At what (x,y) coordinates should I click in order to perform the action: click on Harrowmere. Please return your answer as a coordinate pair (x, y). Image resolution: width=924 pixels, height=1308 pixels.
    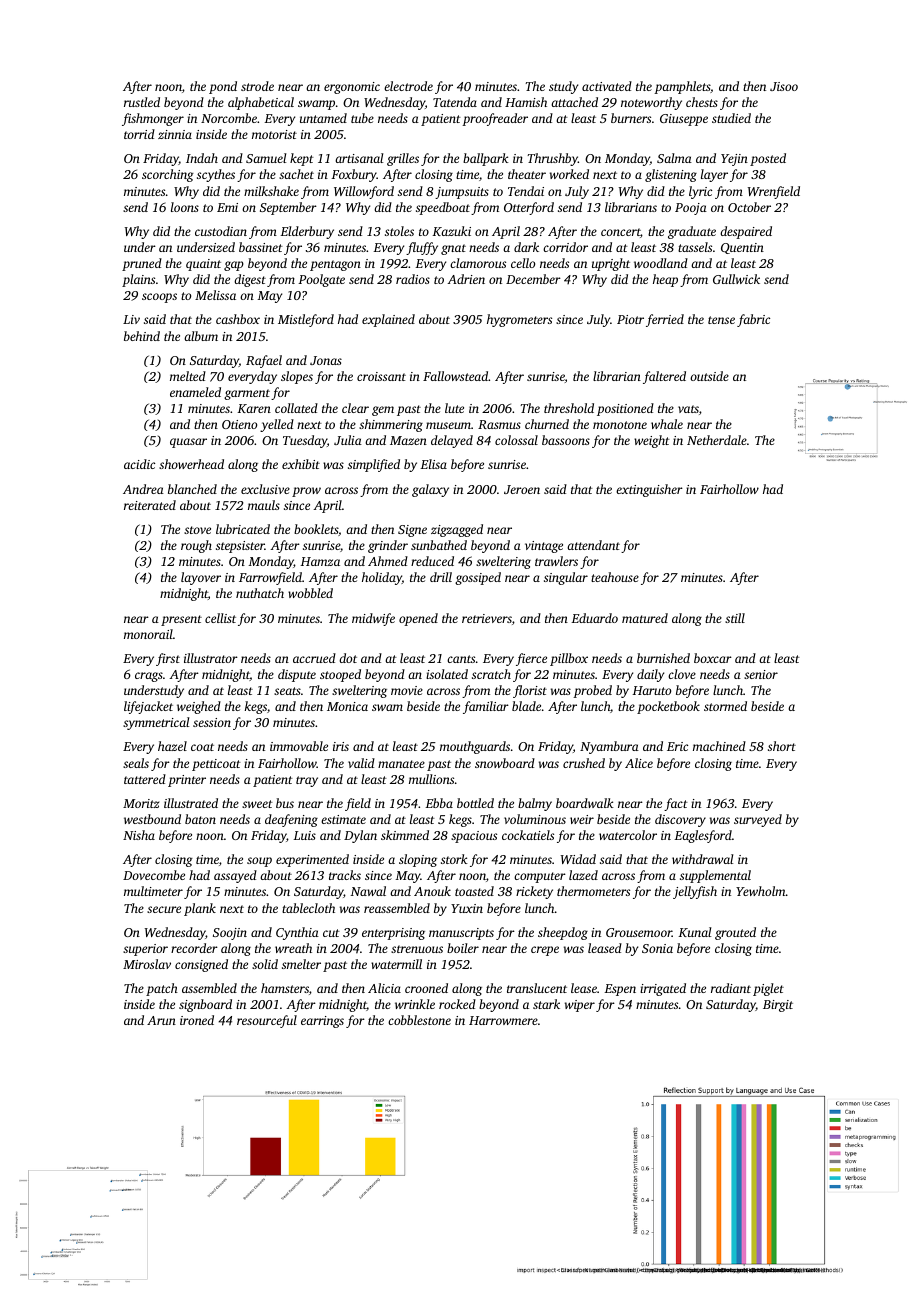
    Looking at the image, I should click on (503, 1020).
